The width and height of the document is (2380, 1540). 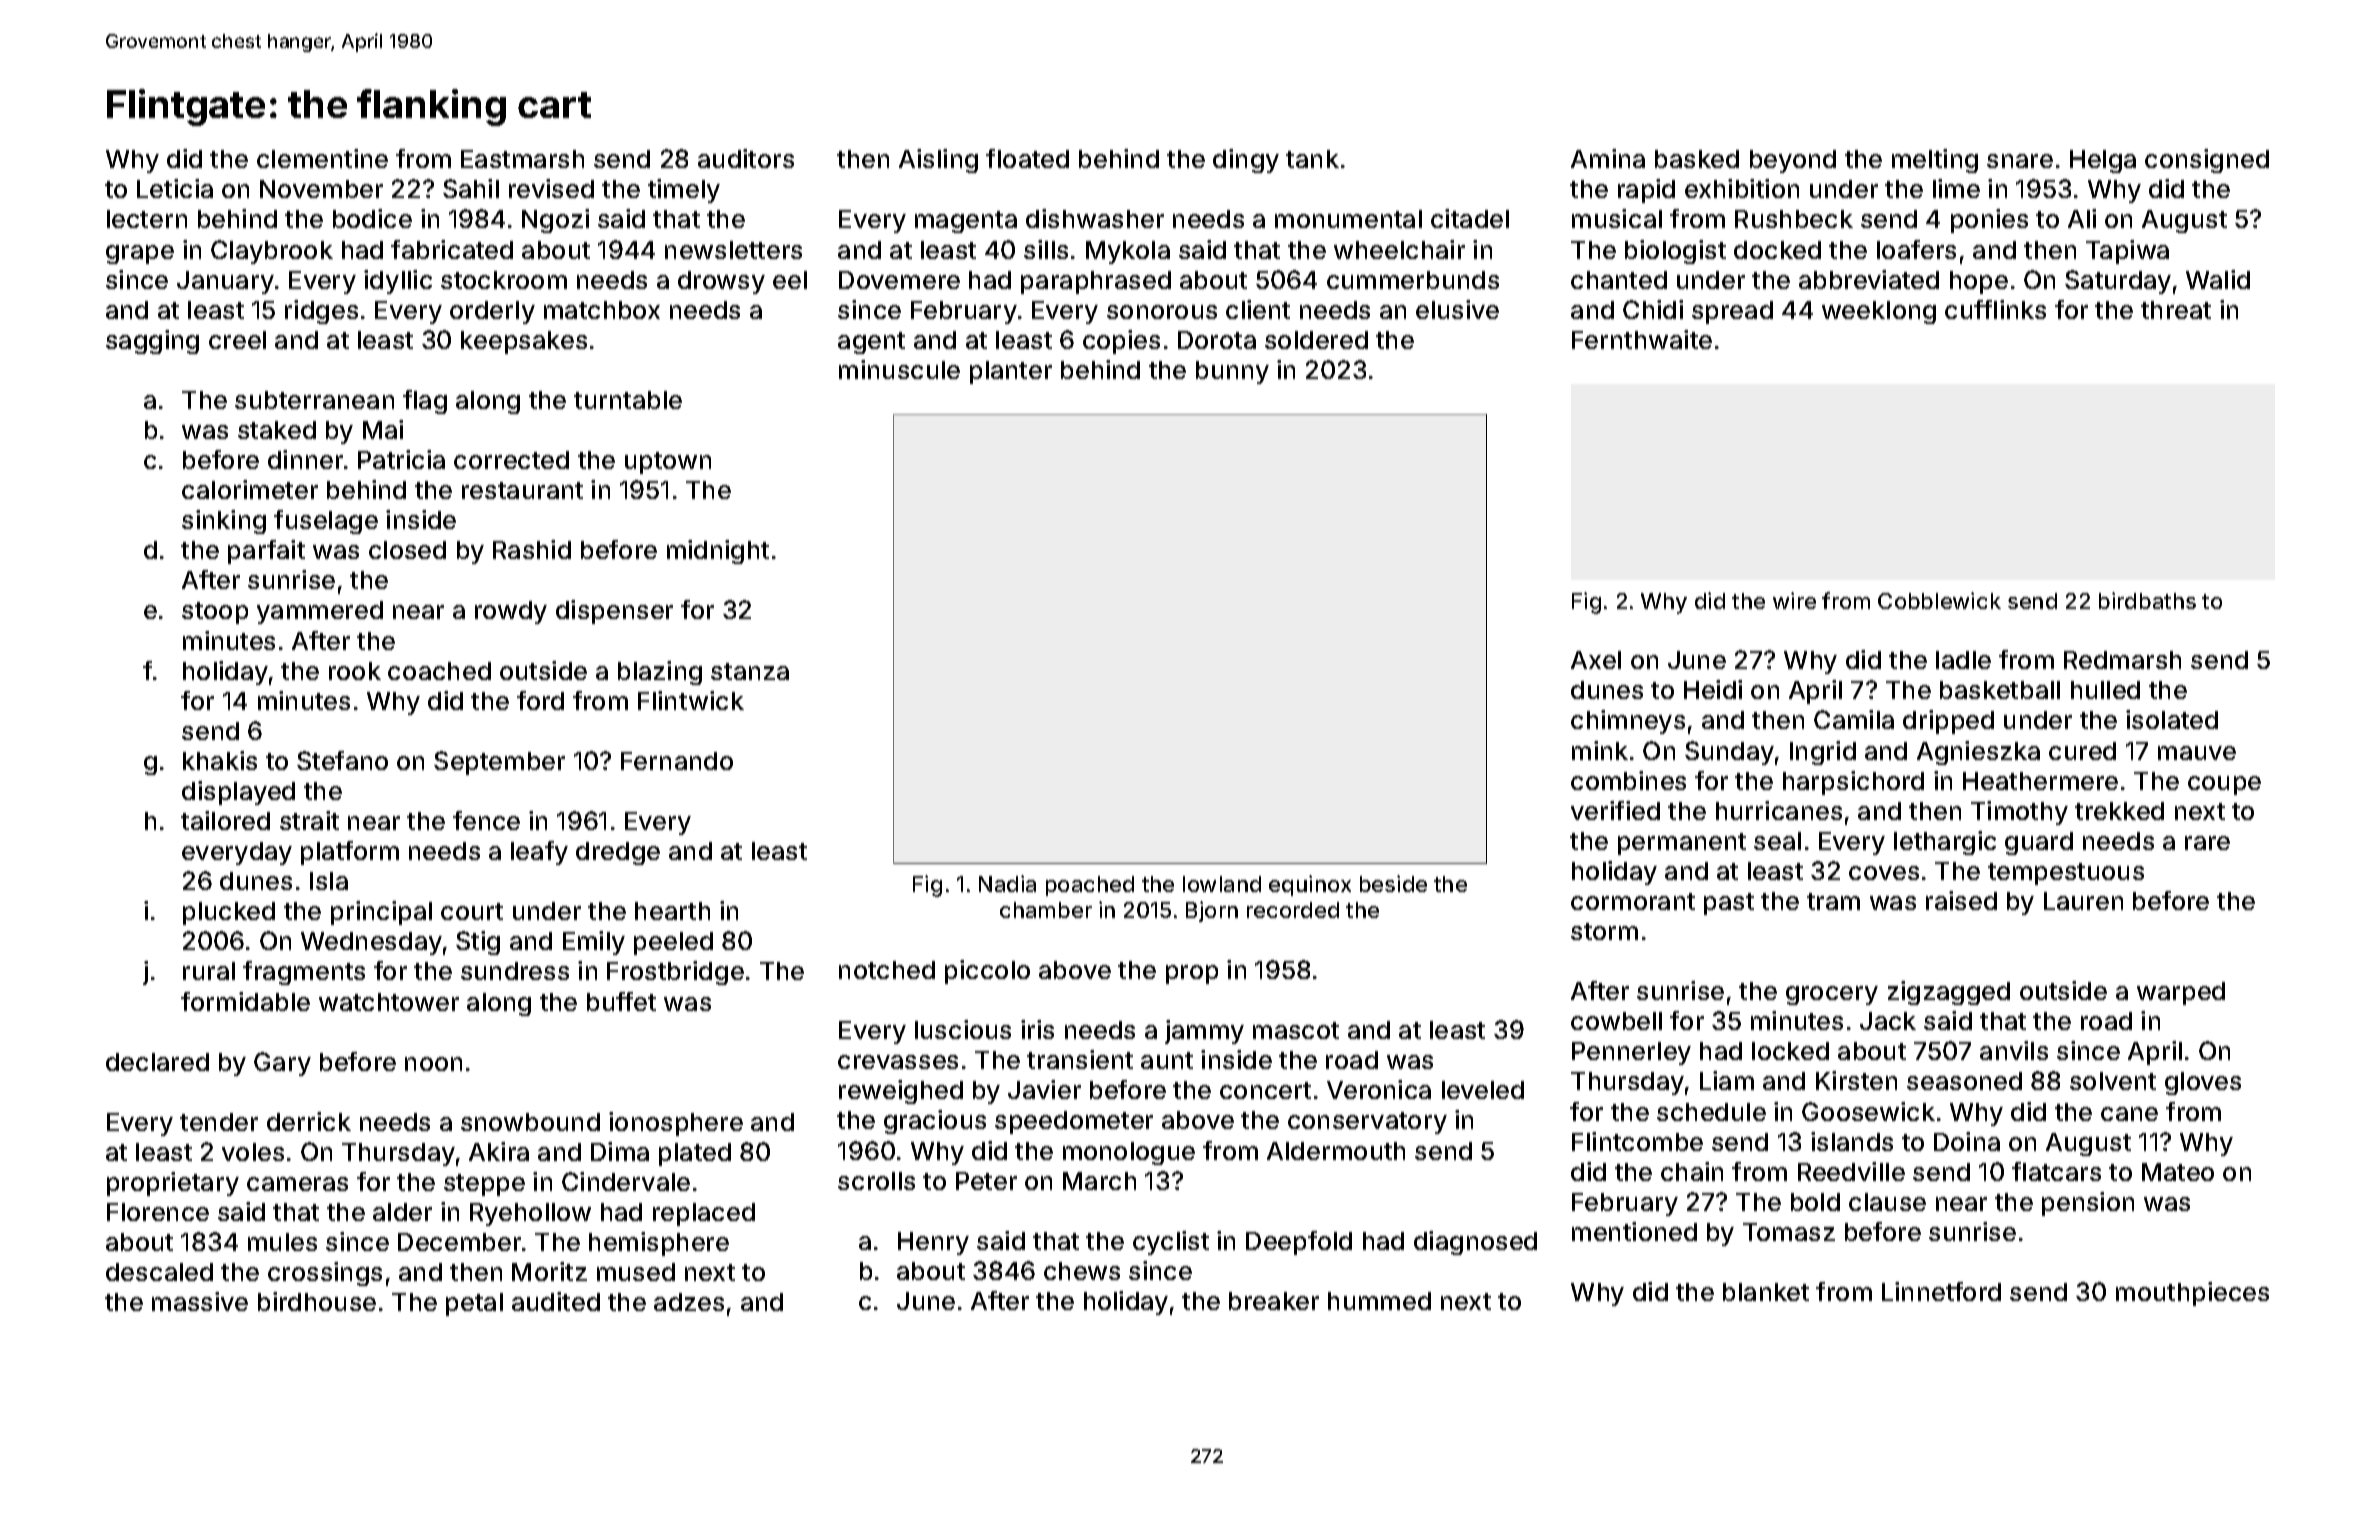 What do you see at coordinates (499, 763) in the document?
I see `September` at bounding box center [499, 763].
